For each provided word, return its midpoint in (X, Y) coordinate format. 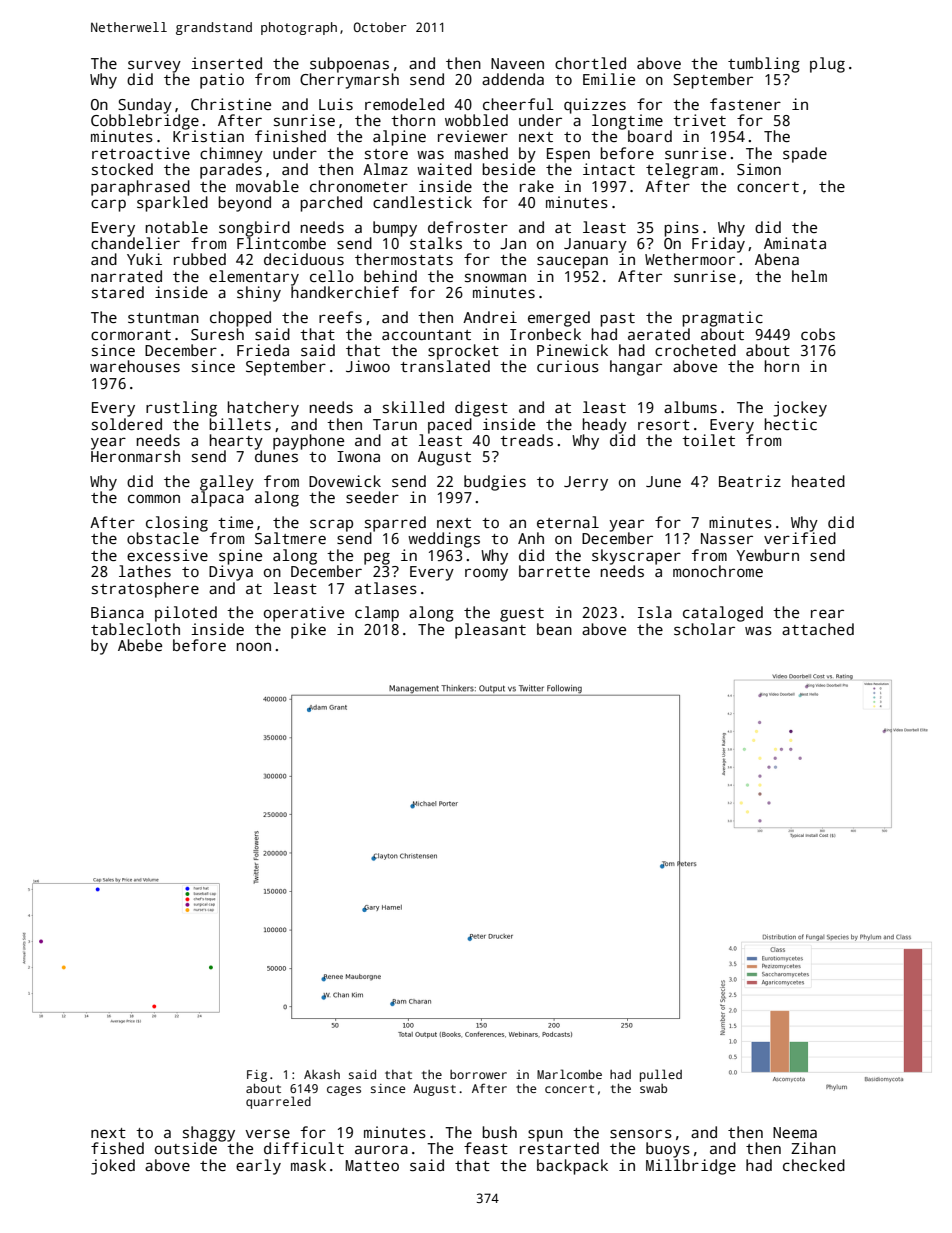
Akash (322, 1074)
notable (177, 227)
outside (186, 1148)
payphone (308, 442)
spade (805, 155)
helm (809, 276)
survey (154, 66)
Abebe (140, 645)
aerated (659, 334)
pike (308, 631)
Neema (795, 1132)
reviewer (473, 136)
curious (568, 366)
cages (344, 1091)
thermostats (404, 259)
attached (818, 629)
